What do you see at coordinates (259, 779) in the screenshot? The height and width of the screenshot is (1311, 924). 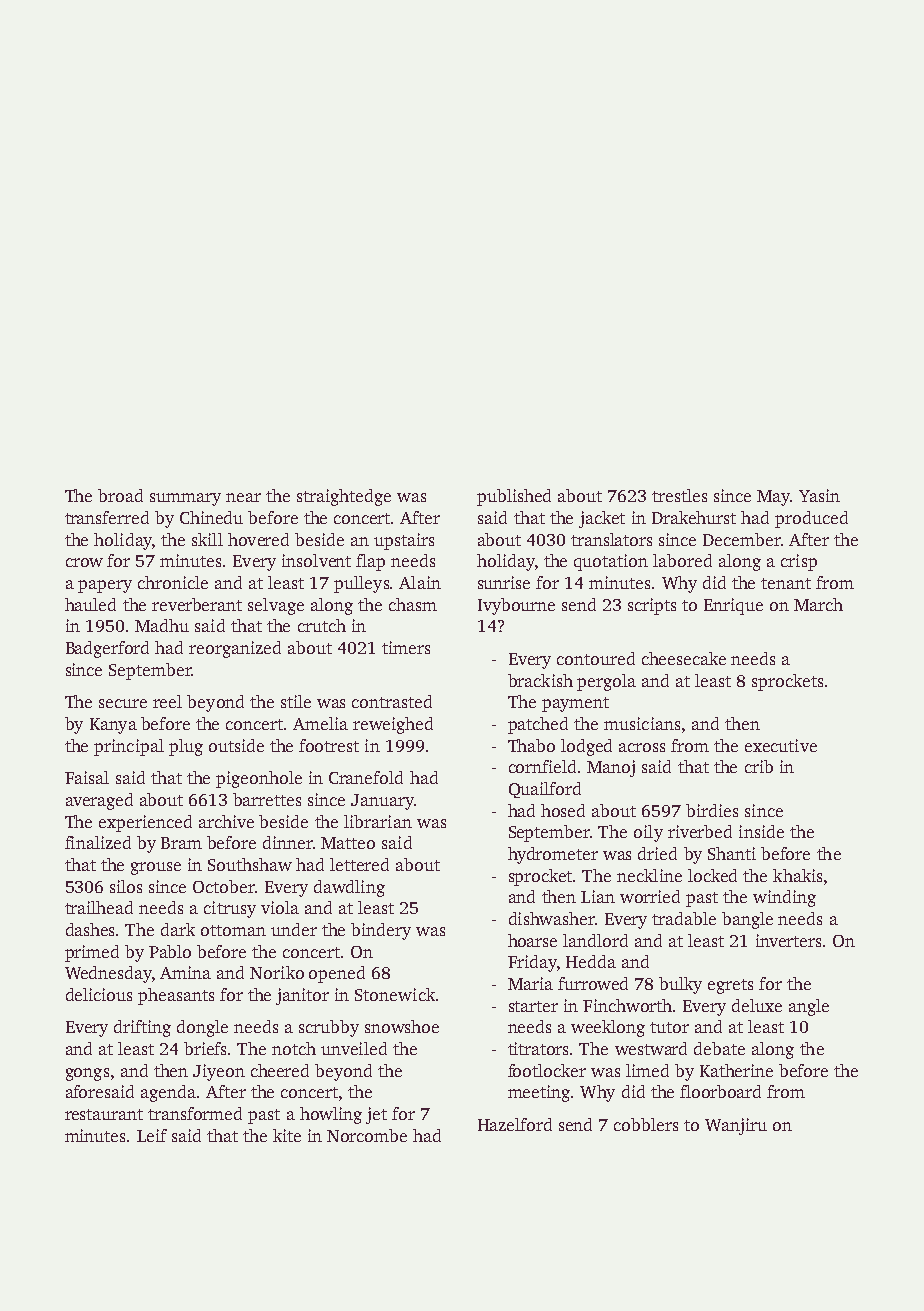 I see `pigeonhole` at bounding box center [259, 779].
